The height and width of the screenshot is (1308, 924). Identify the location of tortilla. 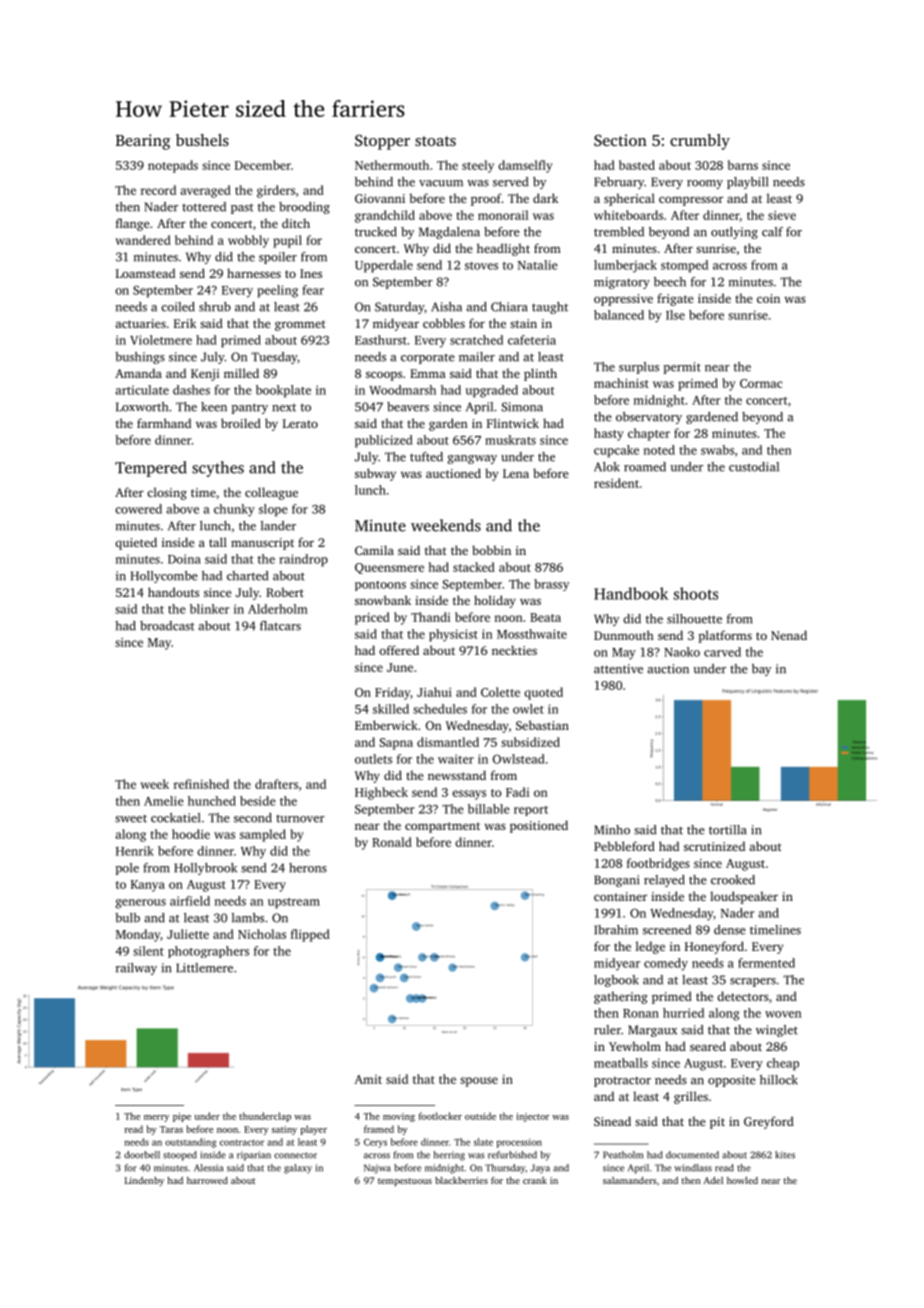
(727, 830).
